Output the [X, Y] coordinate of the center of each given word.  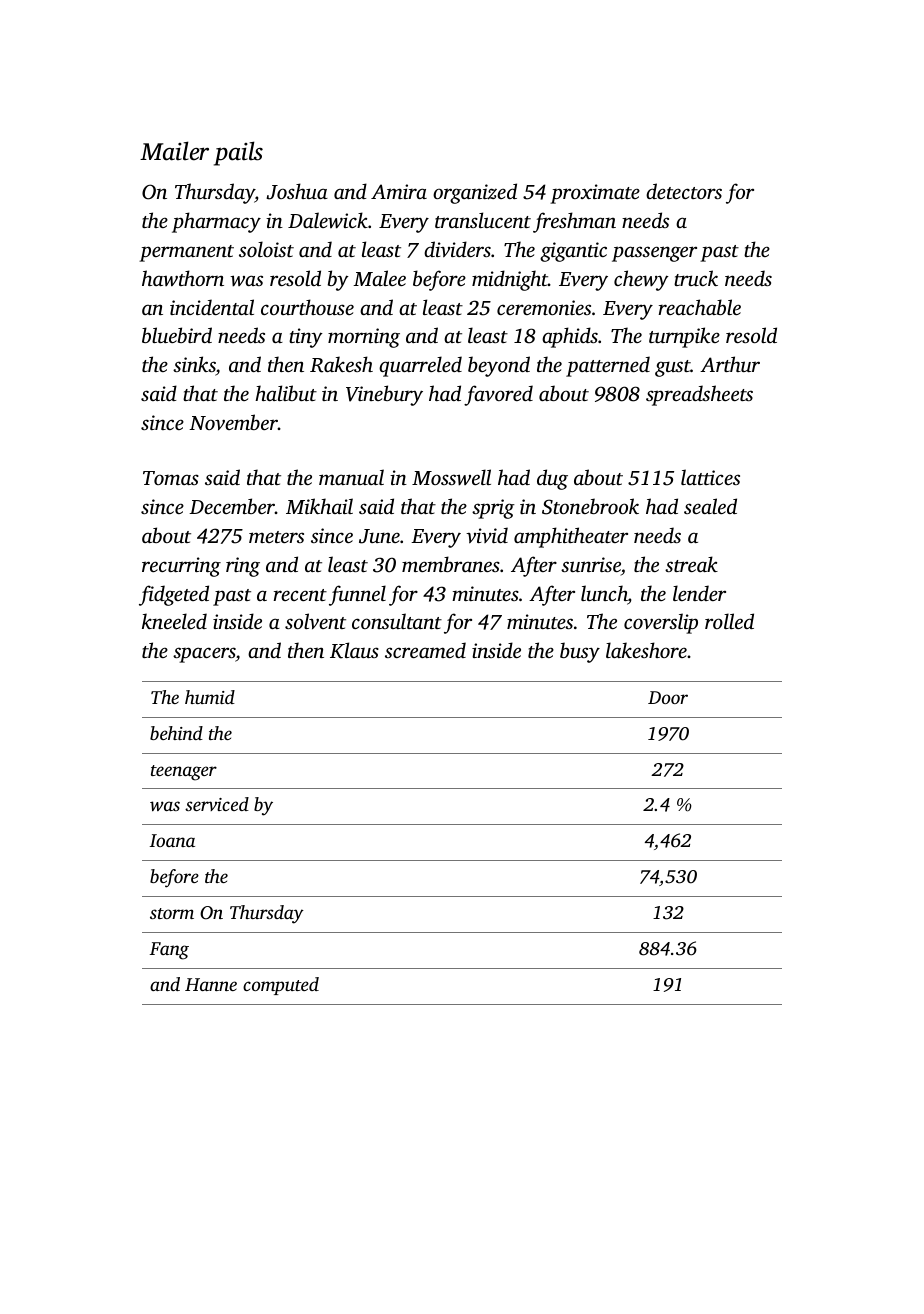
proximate [595, 194]
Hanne [211, 984]
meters [276, 537]
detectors [684, 191]
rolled [729, 621]
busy [580, 652]
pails [238, 153]
